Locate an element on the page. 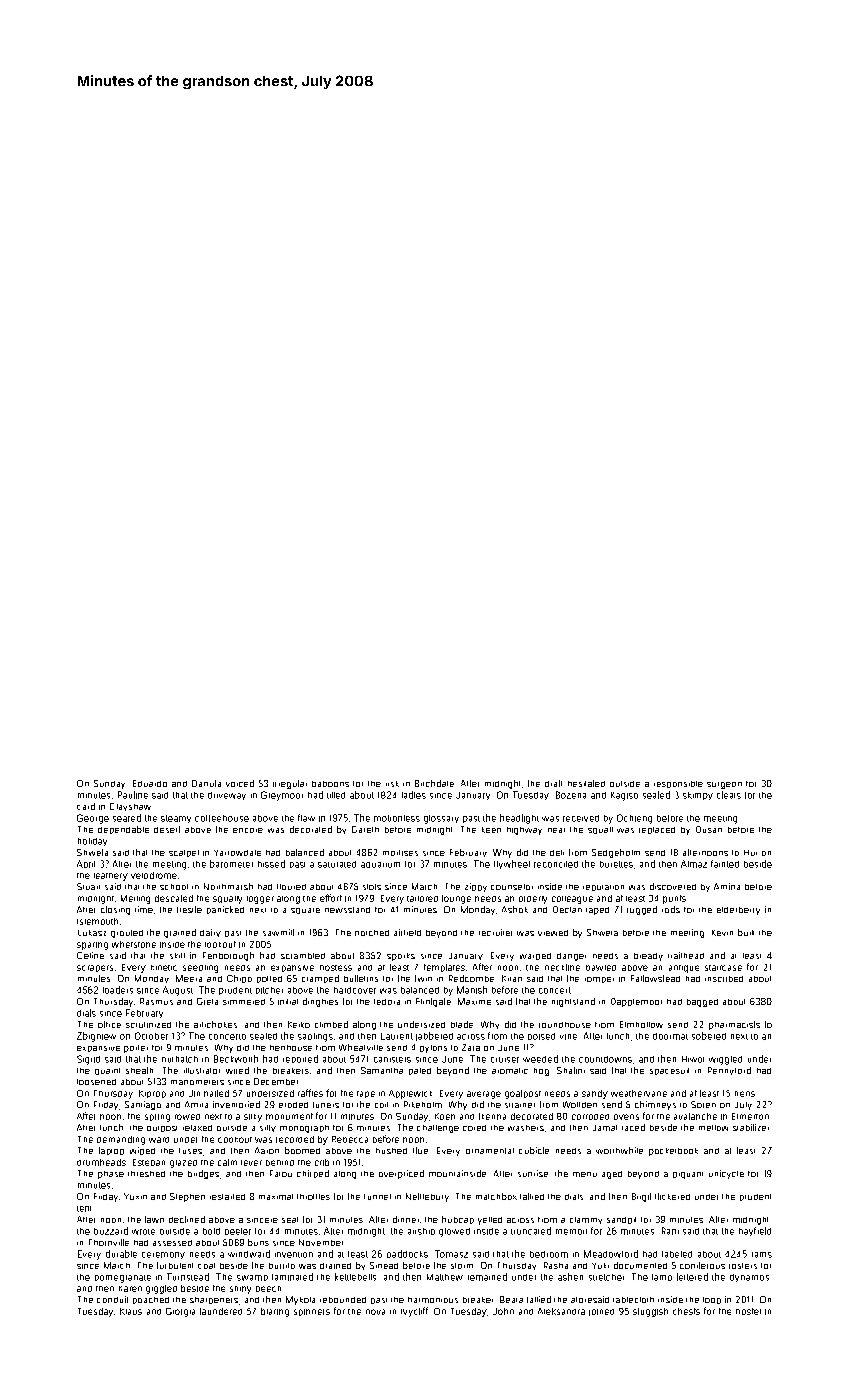  Elmhollow is located at coordinates (641, 1024).
